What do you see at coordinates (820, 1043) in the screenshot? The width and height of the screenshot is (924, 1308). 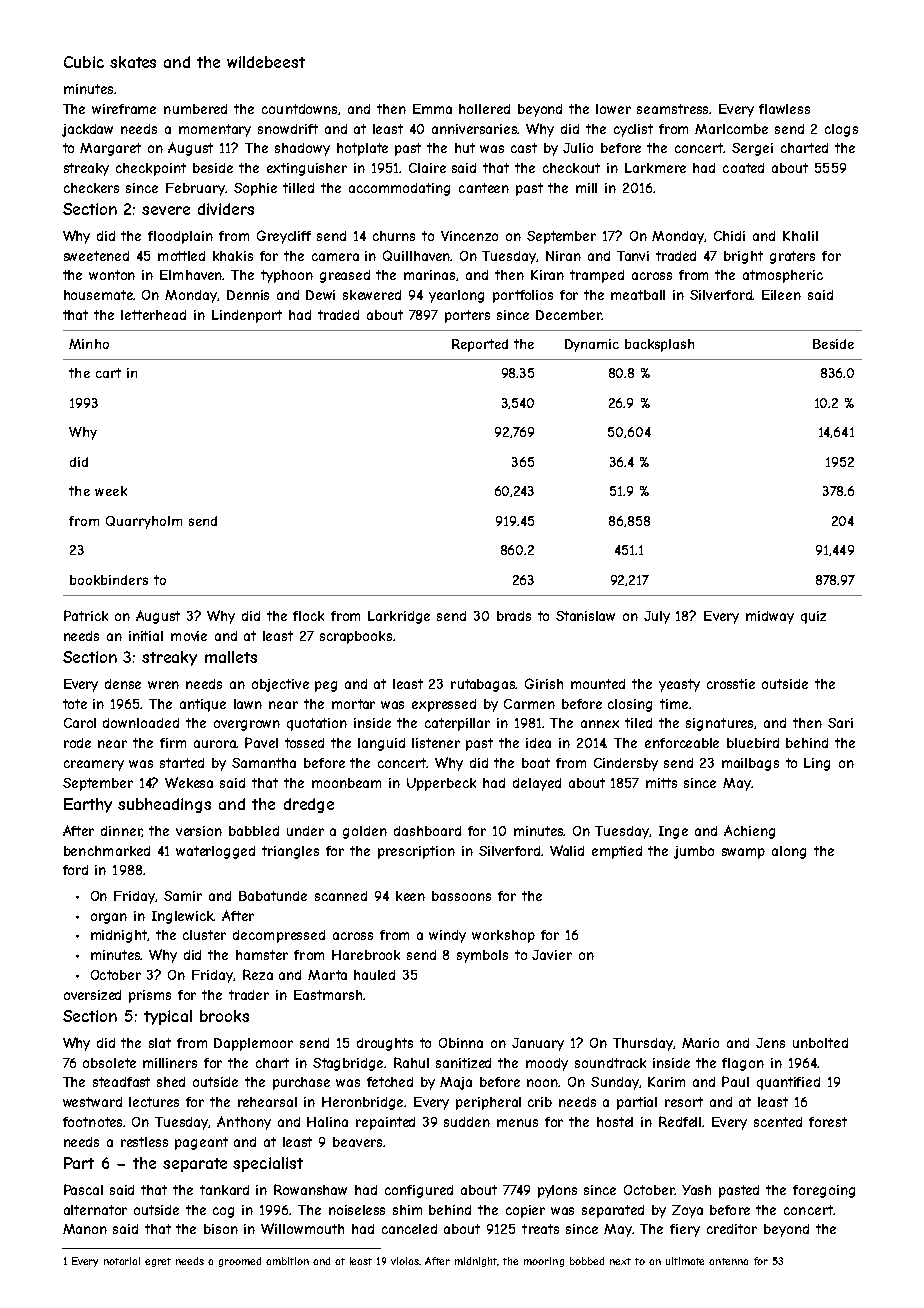 I see `unbolted` at bounding box center [820, 1043].
